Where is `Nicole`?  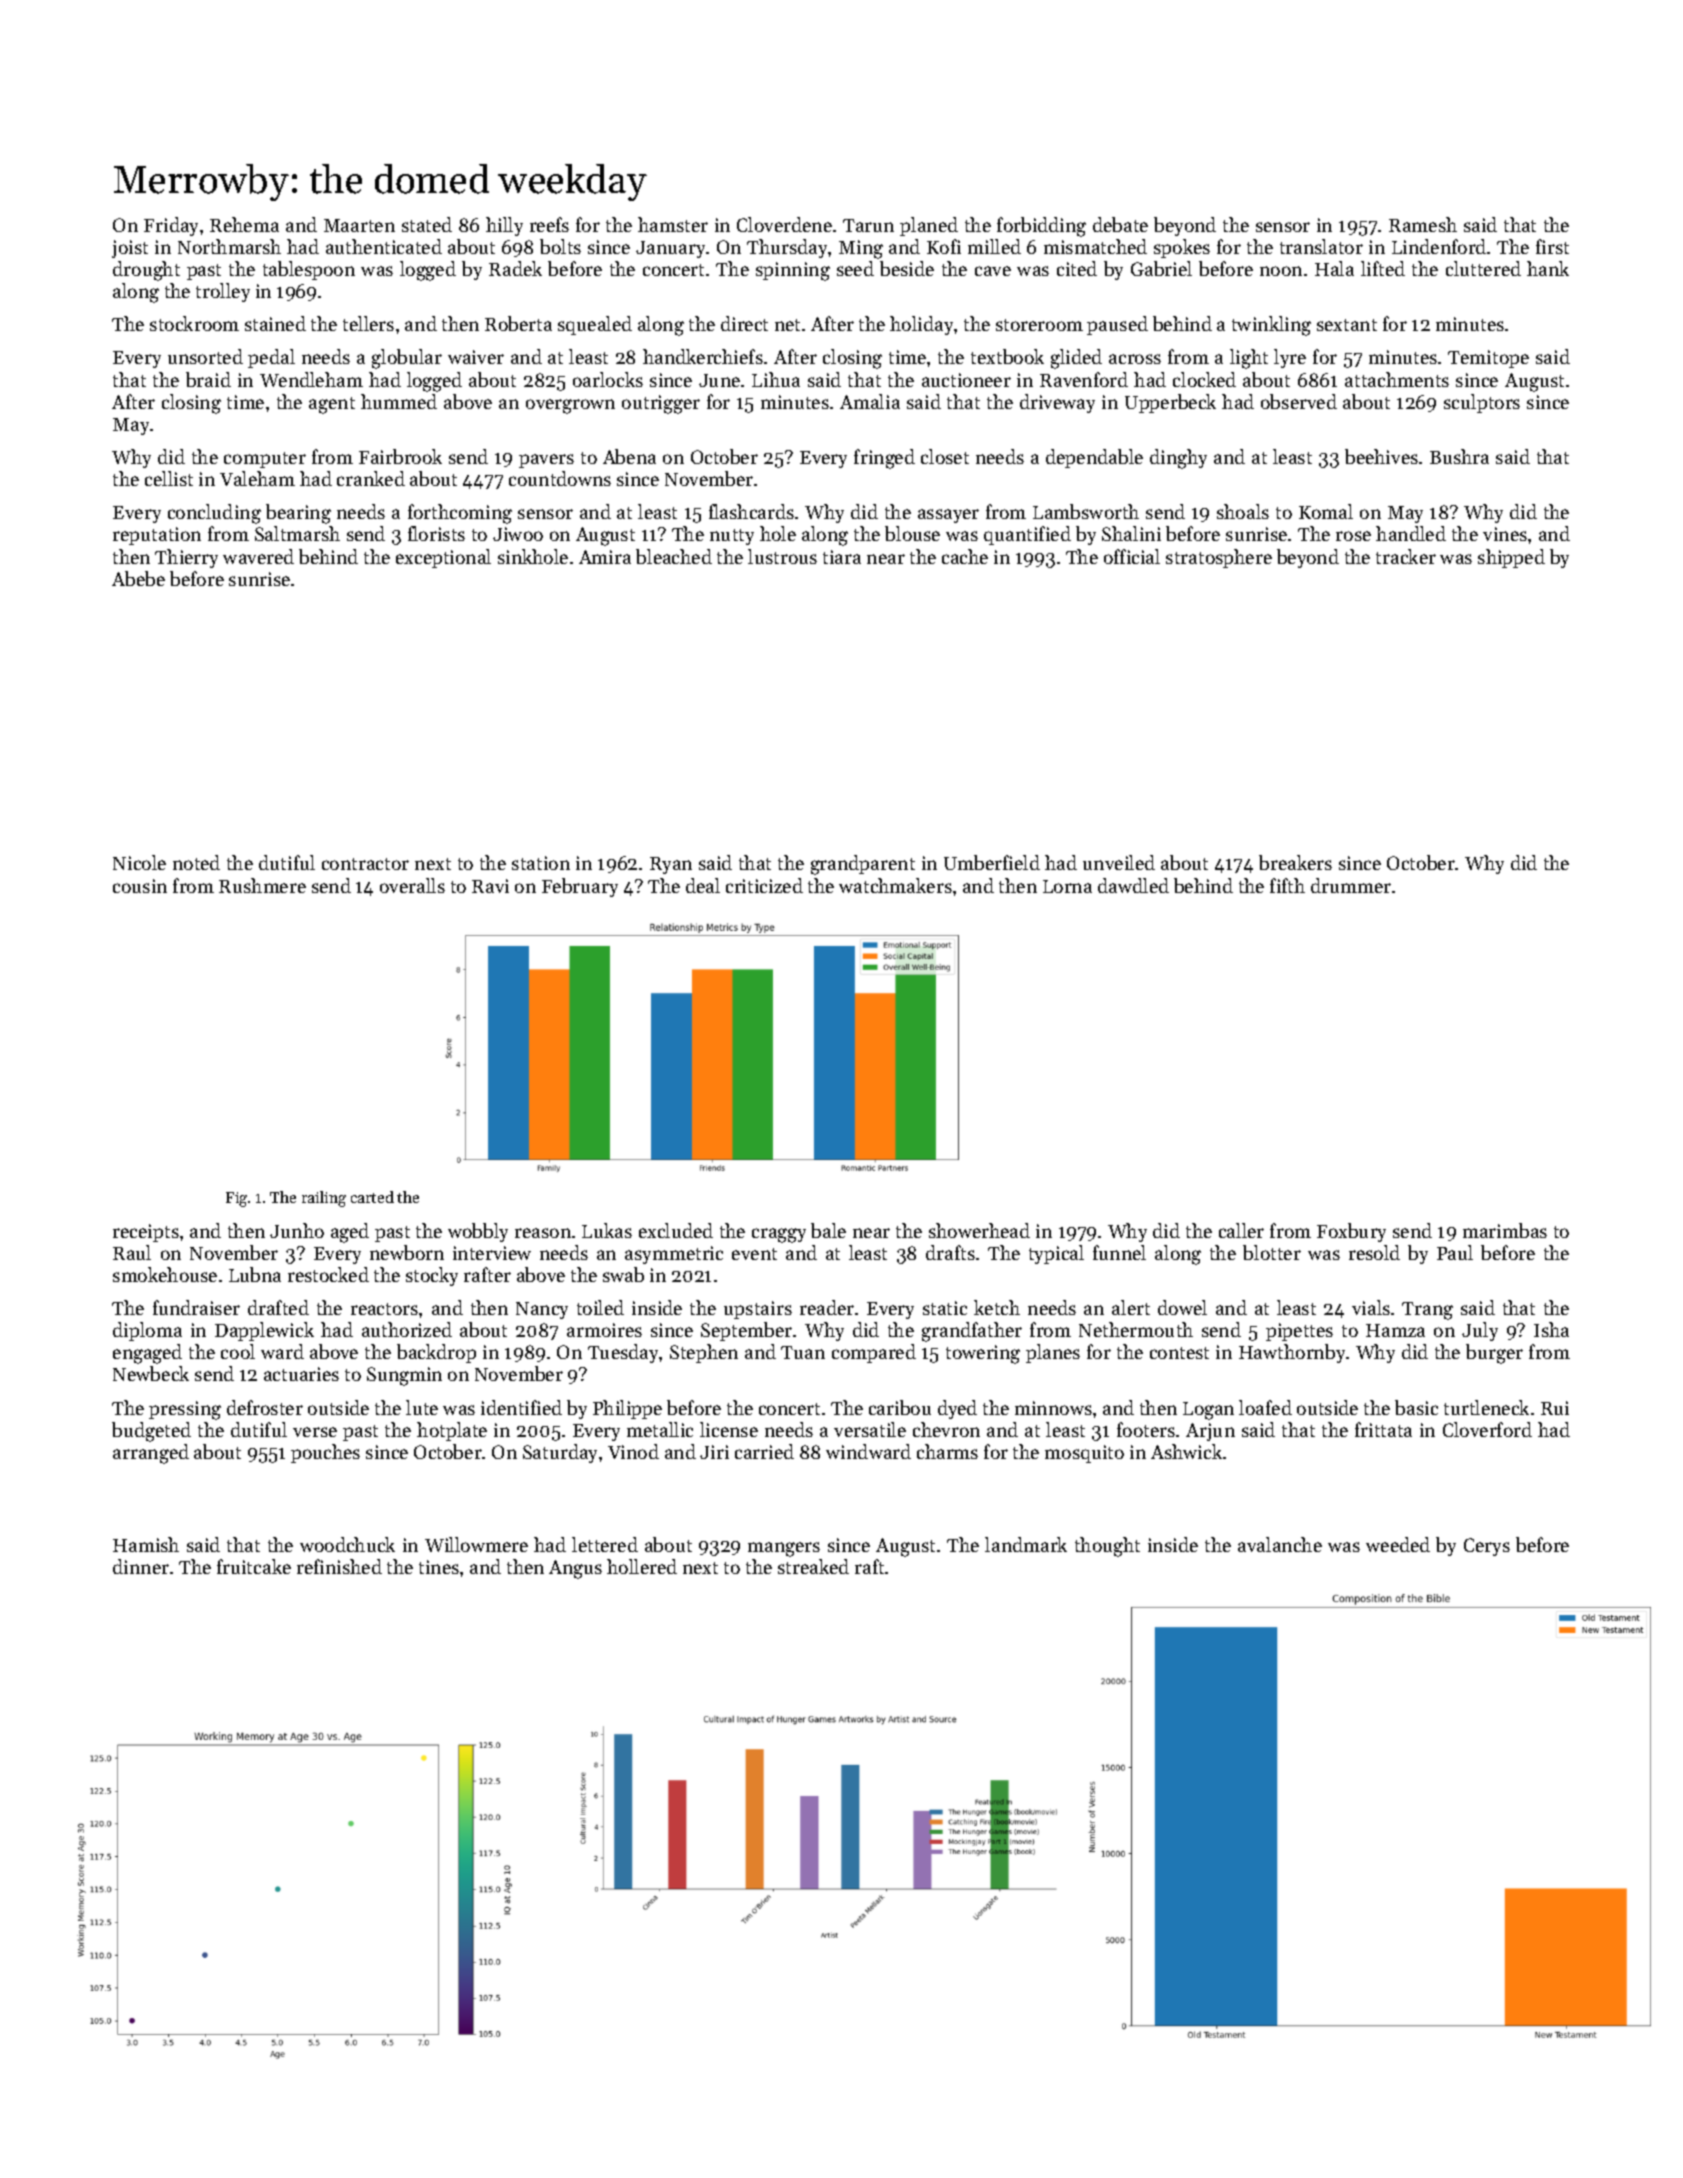
Nicole is located at coordinates (139, 862).
